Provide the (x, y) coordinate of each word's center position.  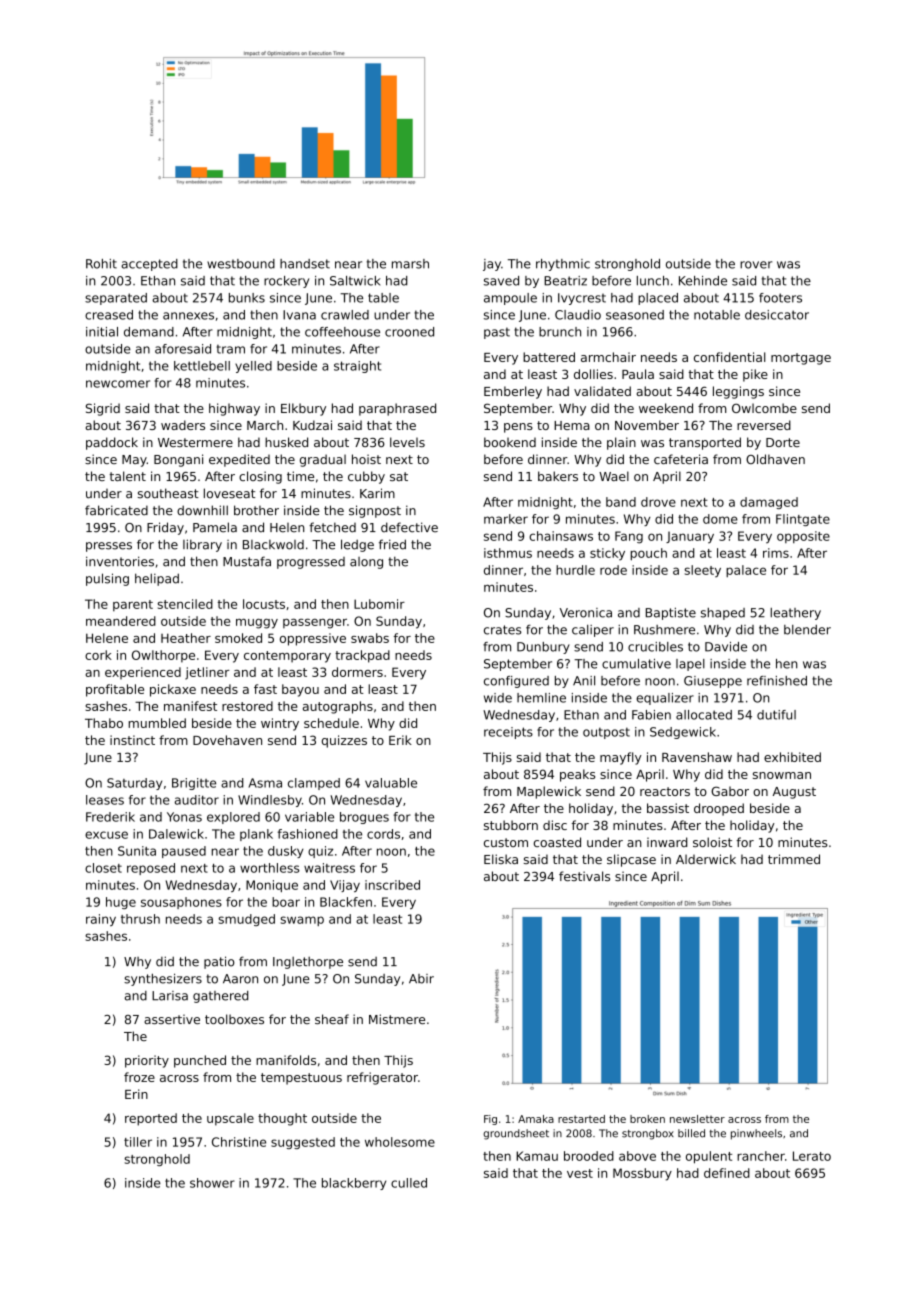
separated (116, 299)
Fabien (651, 715)
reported (151, 1119)
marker (506, 519)
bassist (668, 808)
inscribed (392, 885)
